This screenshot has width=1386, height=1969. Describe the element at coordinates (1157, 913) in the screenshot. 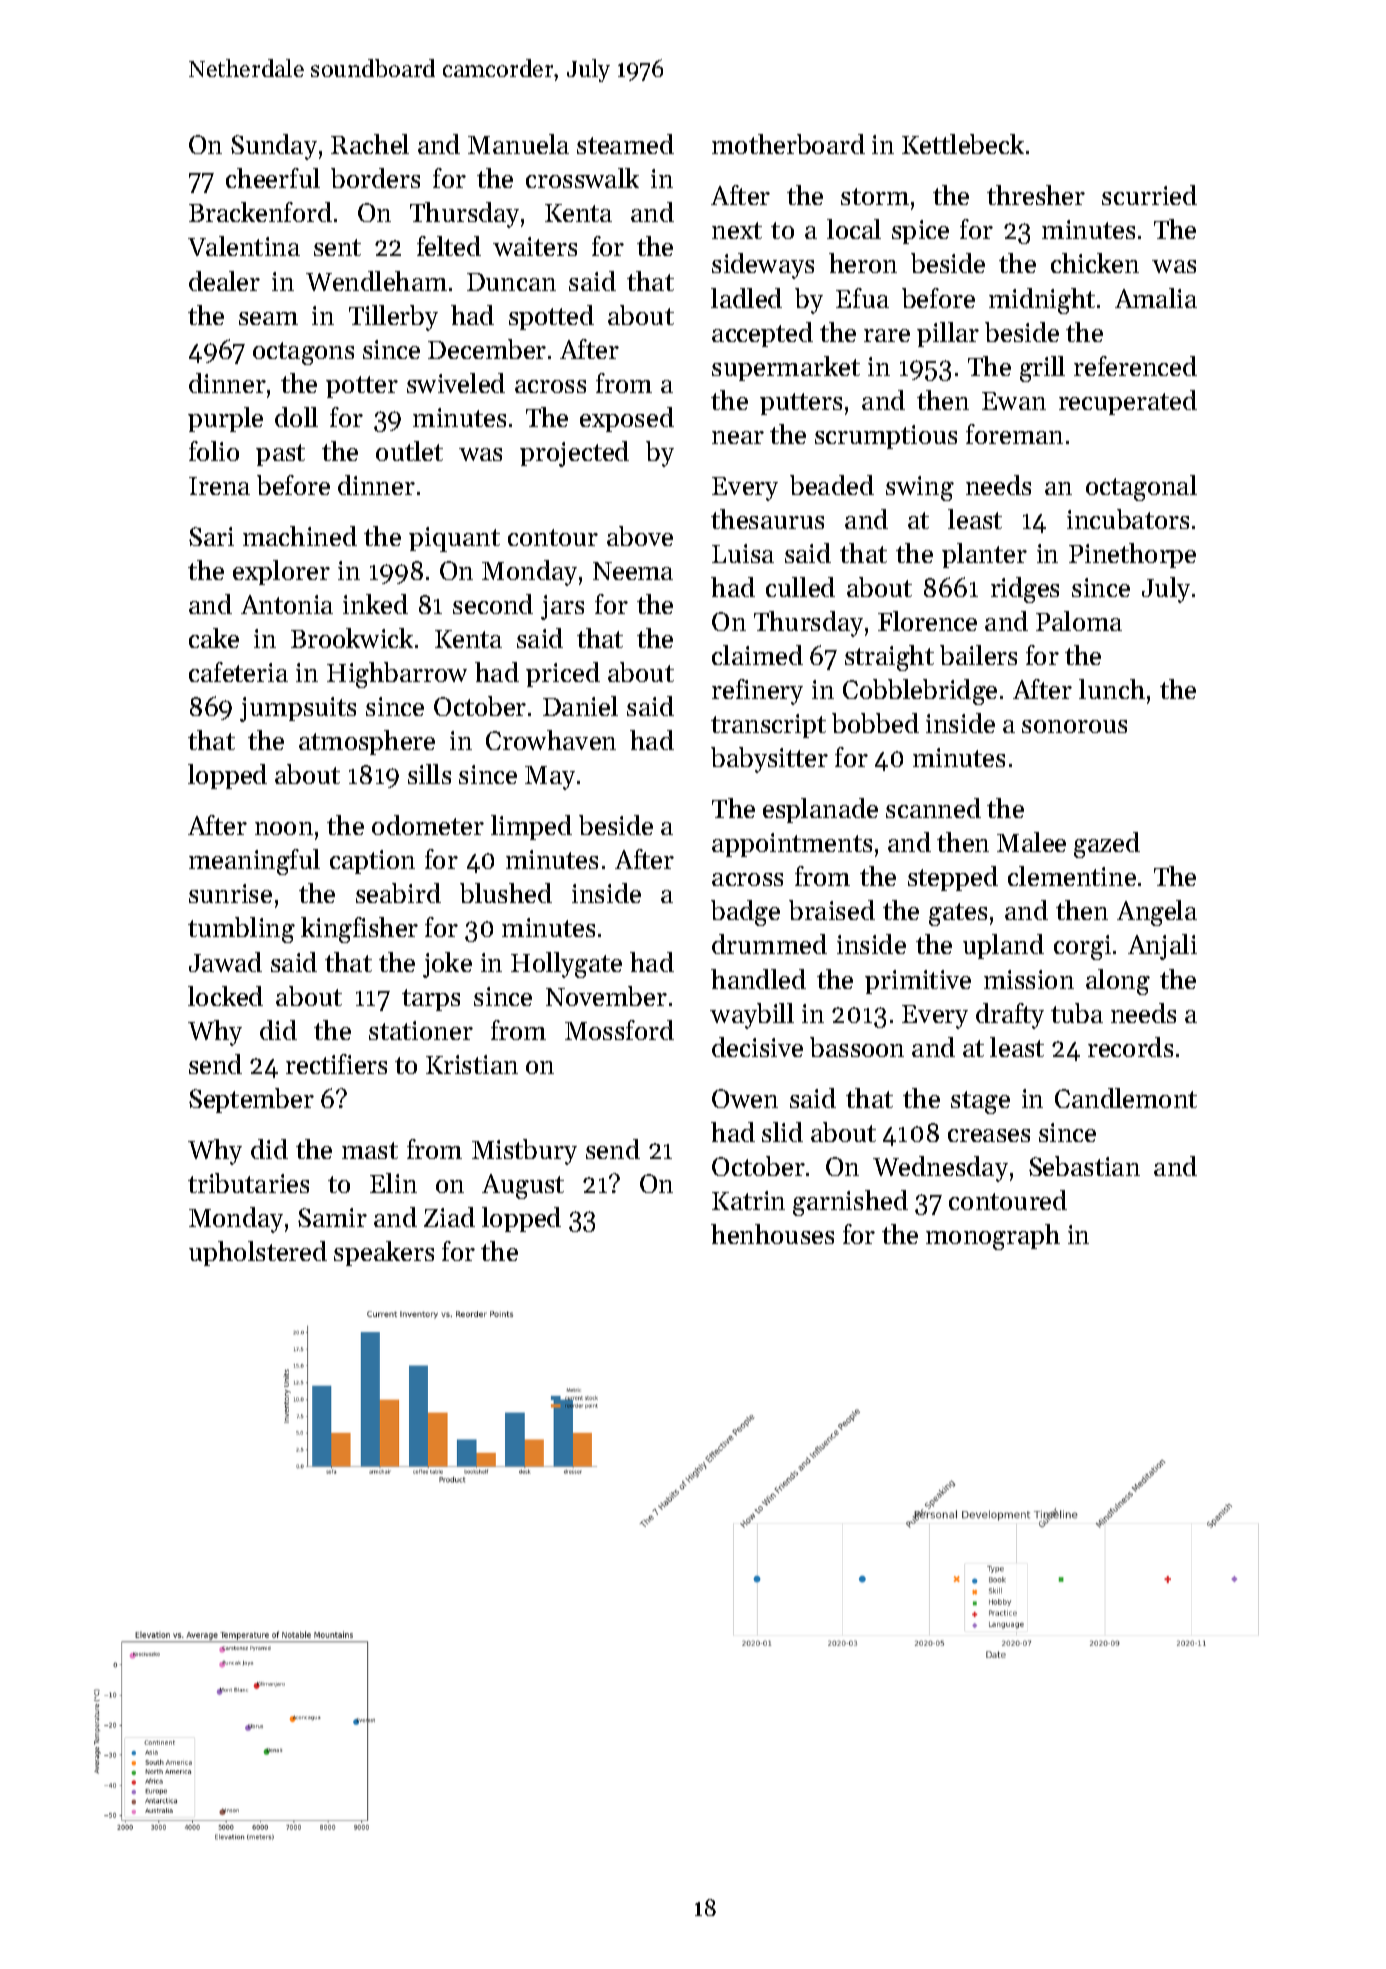

I see `Angela` at that location.
